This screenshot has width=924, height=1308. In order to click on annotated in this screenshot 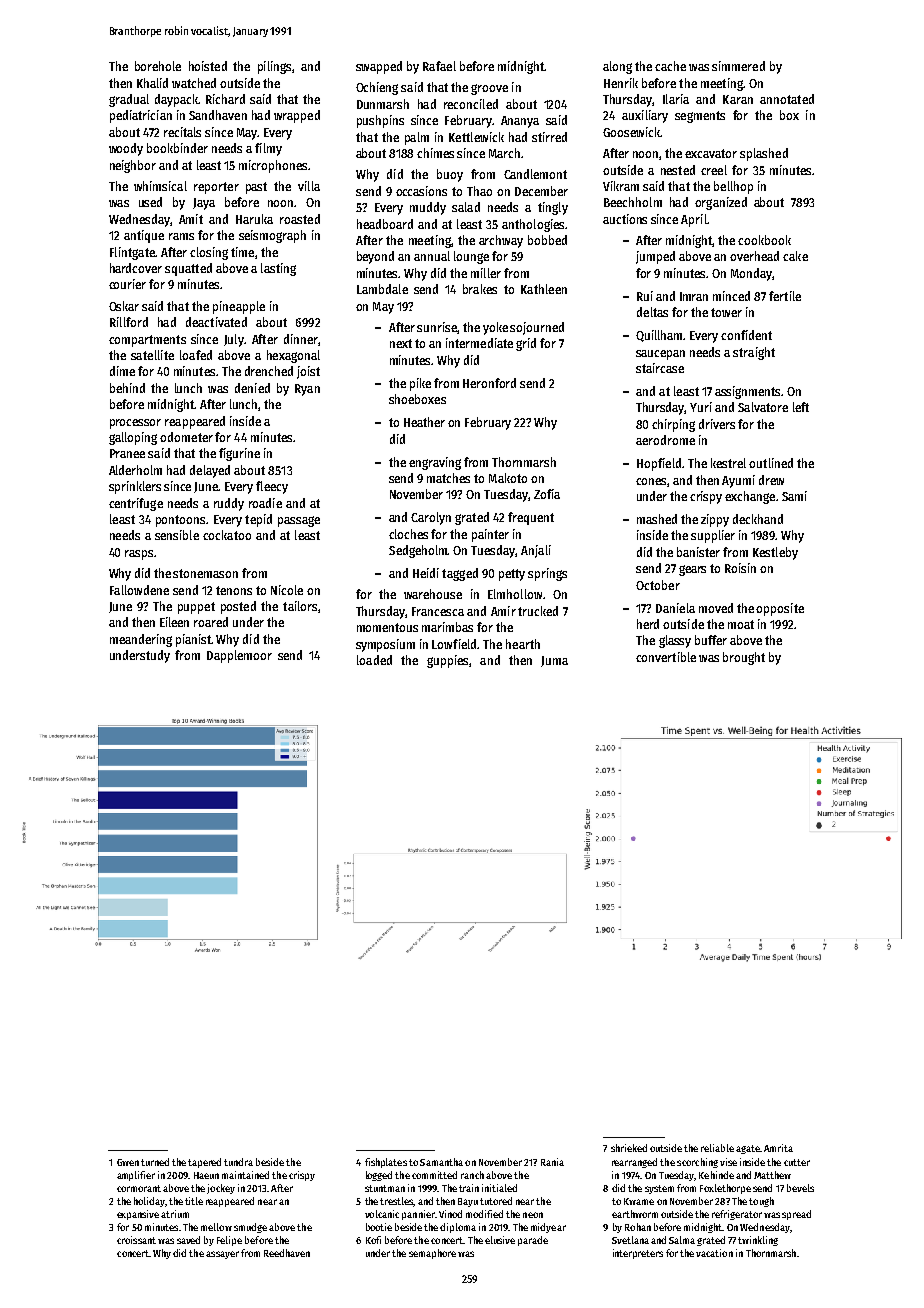, I will do `click(787, 99)`.
